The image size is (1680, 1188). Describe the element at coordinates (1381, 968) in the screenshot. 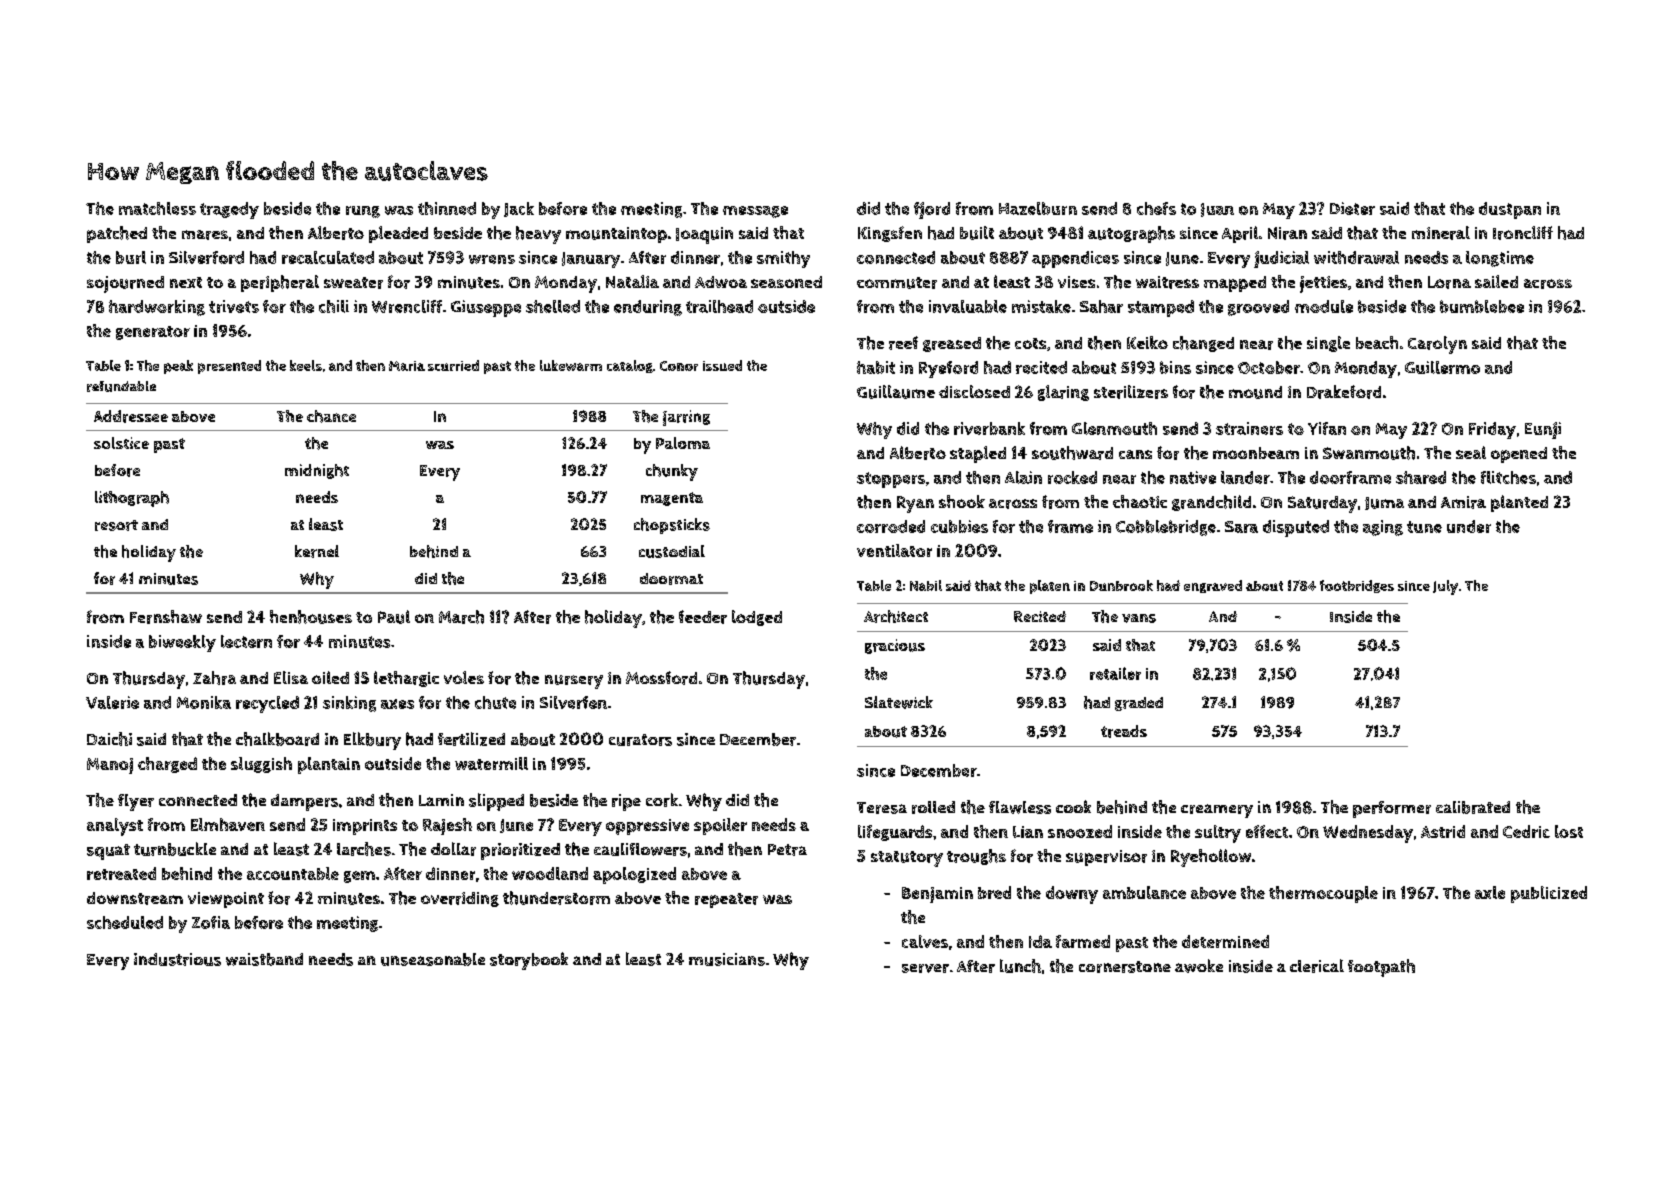

I see `footpath` at that location.
